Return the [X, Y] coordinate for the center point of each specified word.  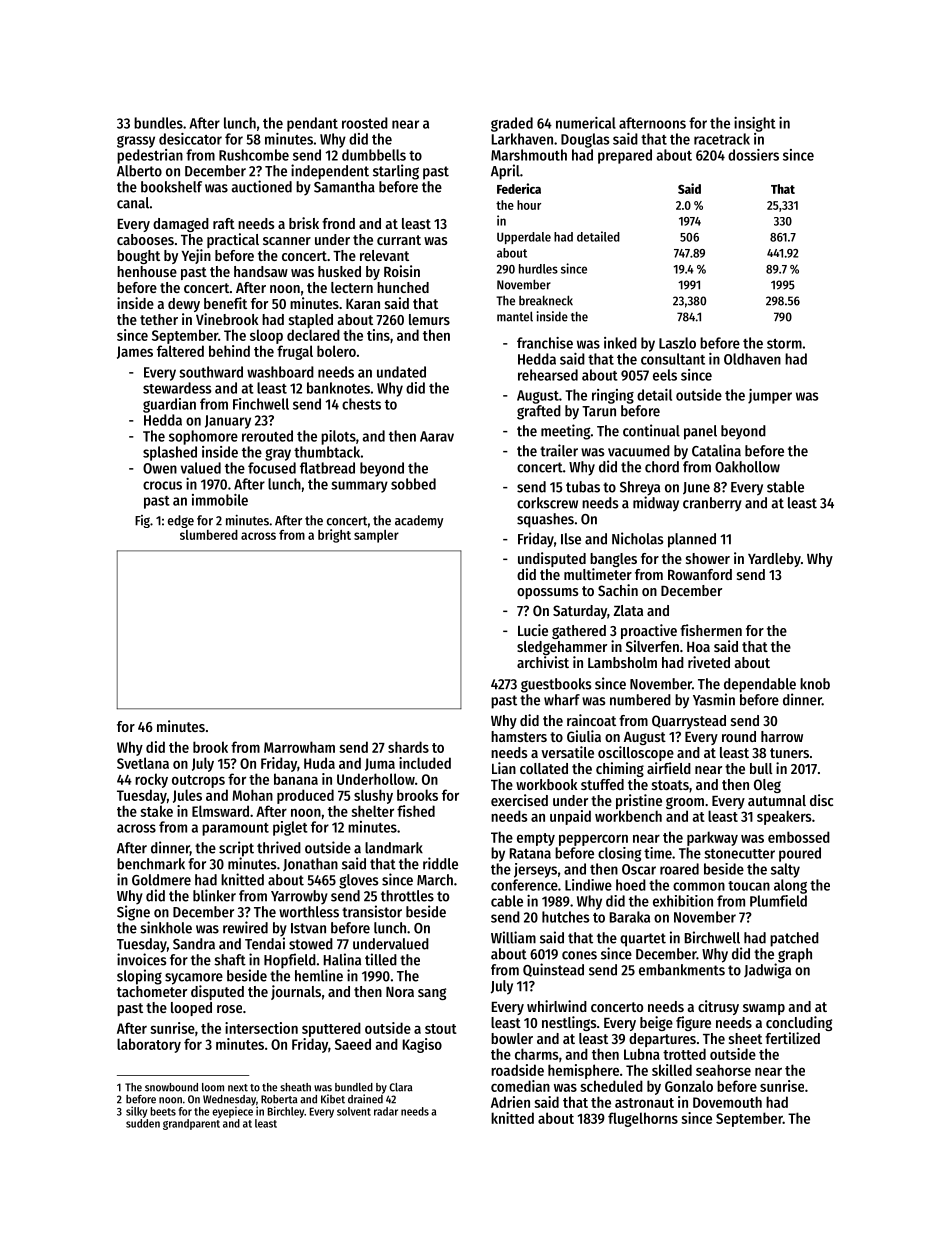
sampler [376, 536]
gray [278, 455]
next [238, 1088]
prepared [625, 156]
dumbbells [374, 155]
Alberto [139, 171]
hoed [631, 885]
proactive [649, 631]
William [513, 937]
